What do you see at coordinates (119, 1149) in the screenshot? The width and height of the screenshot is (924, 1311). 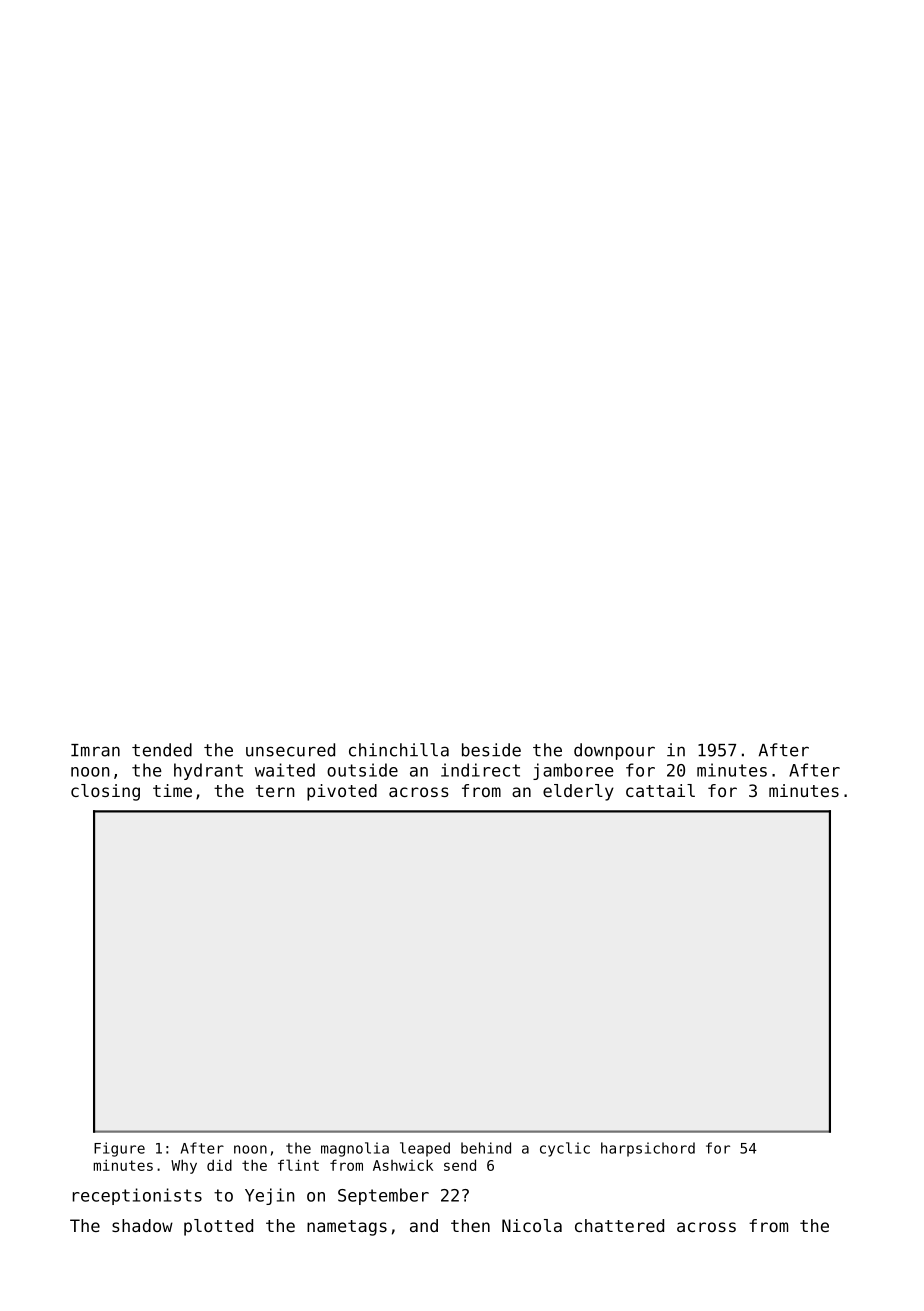 I see `Figure` at bounding box center [119, 1149].
